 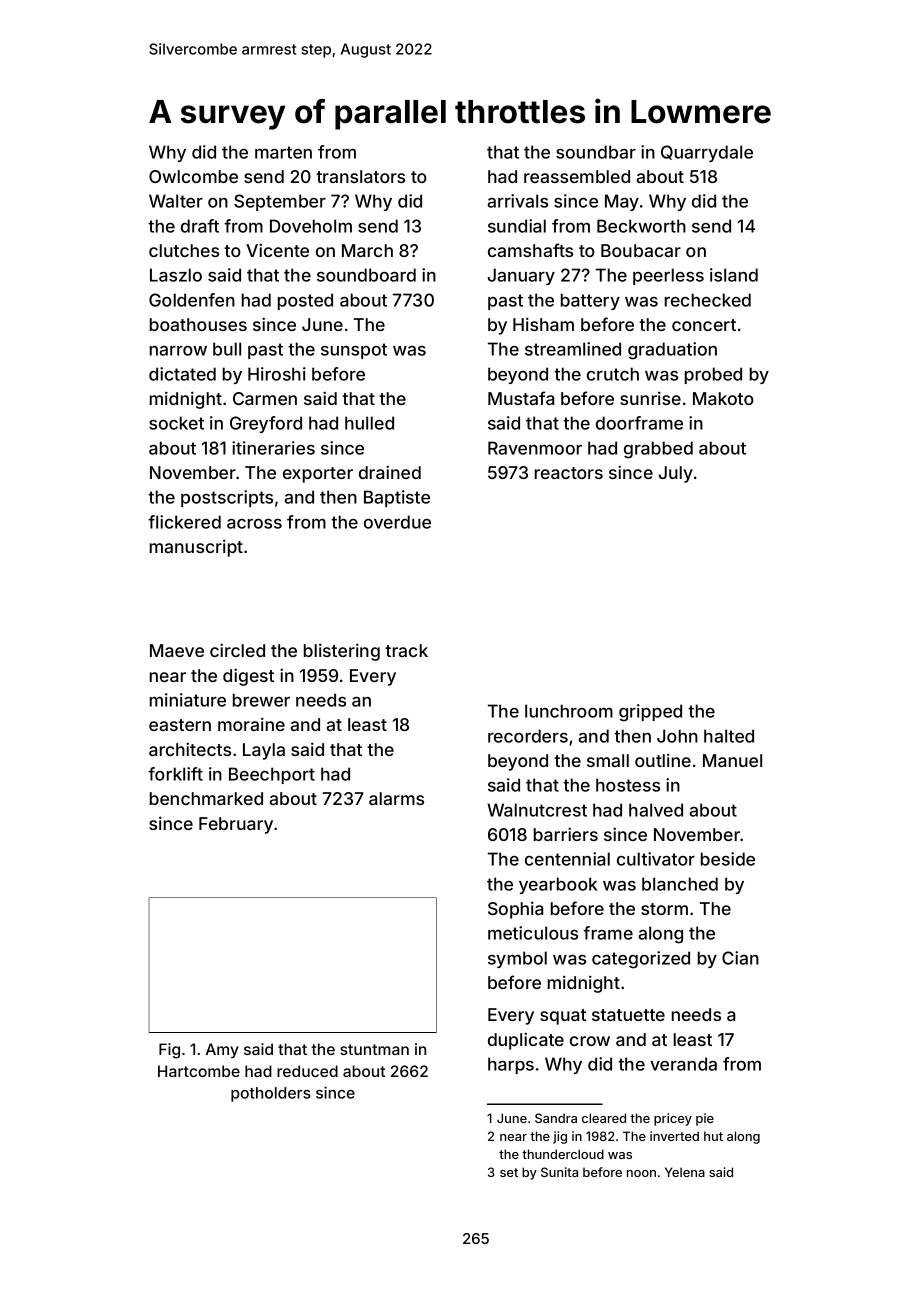 I want to click on circled, so click(x=237, y=650).
